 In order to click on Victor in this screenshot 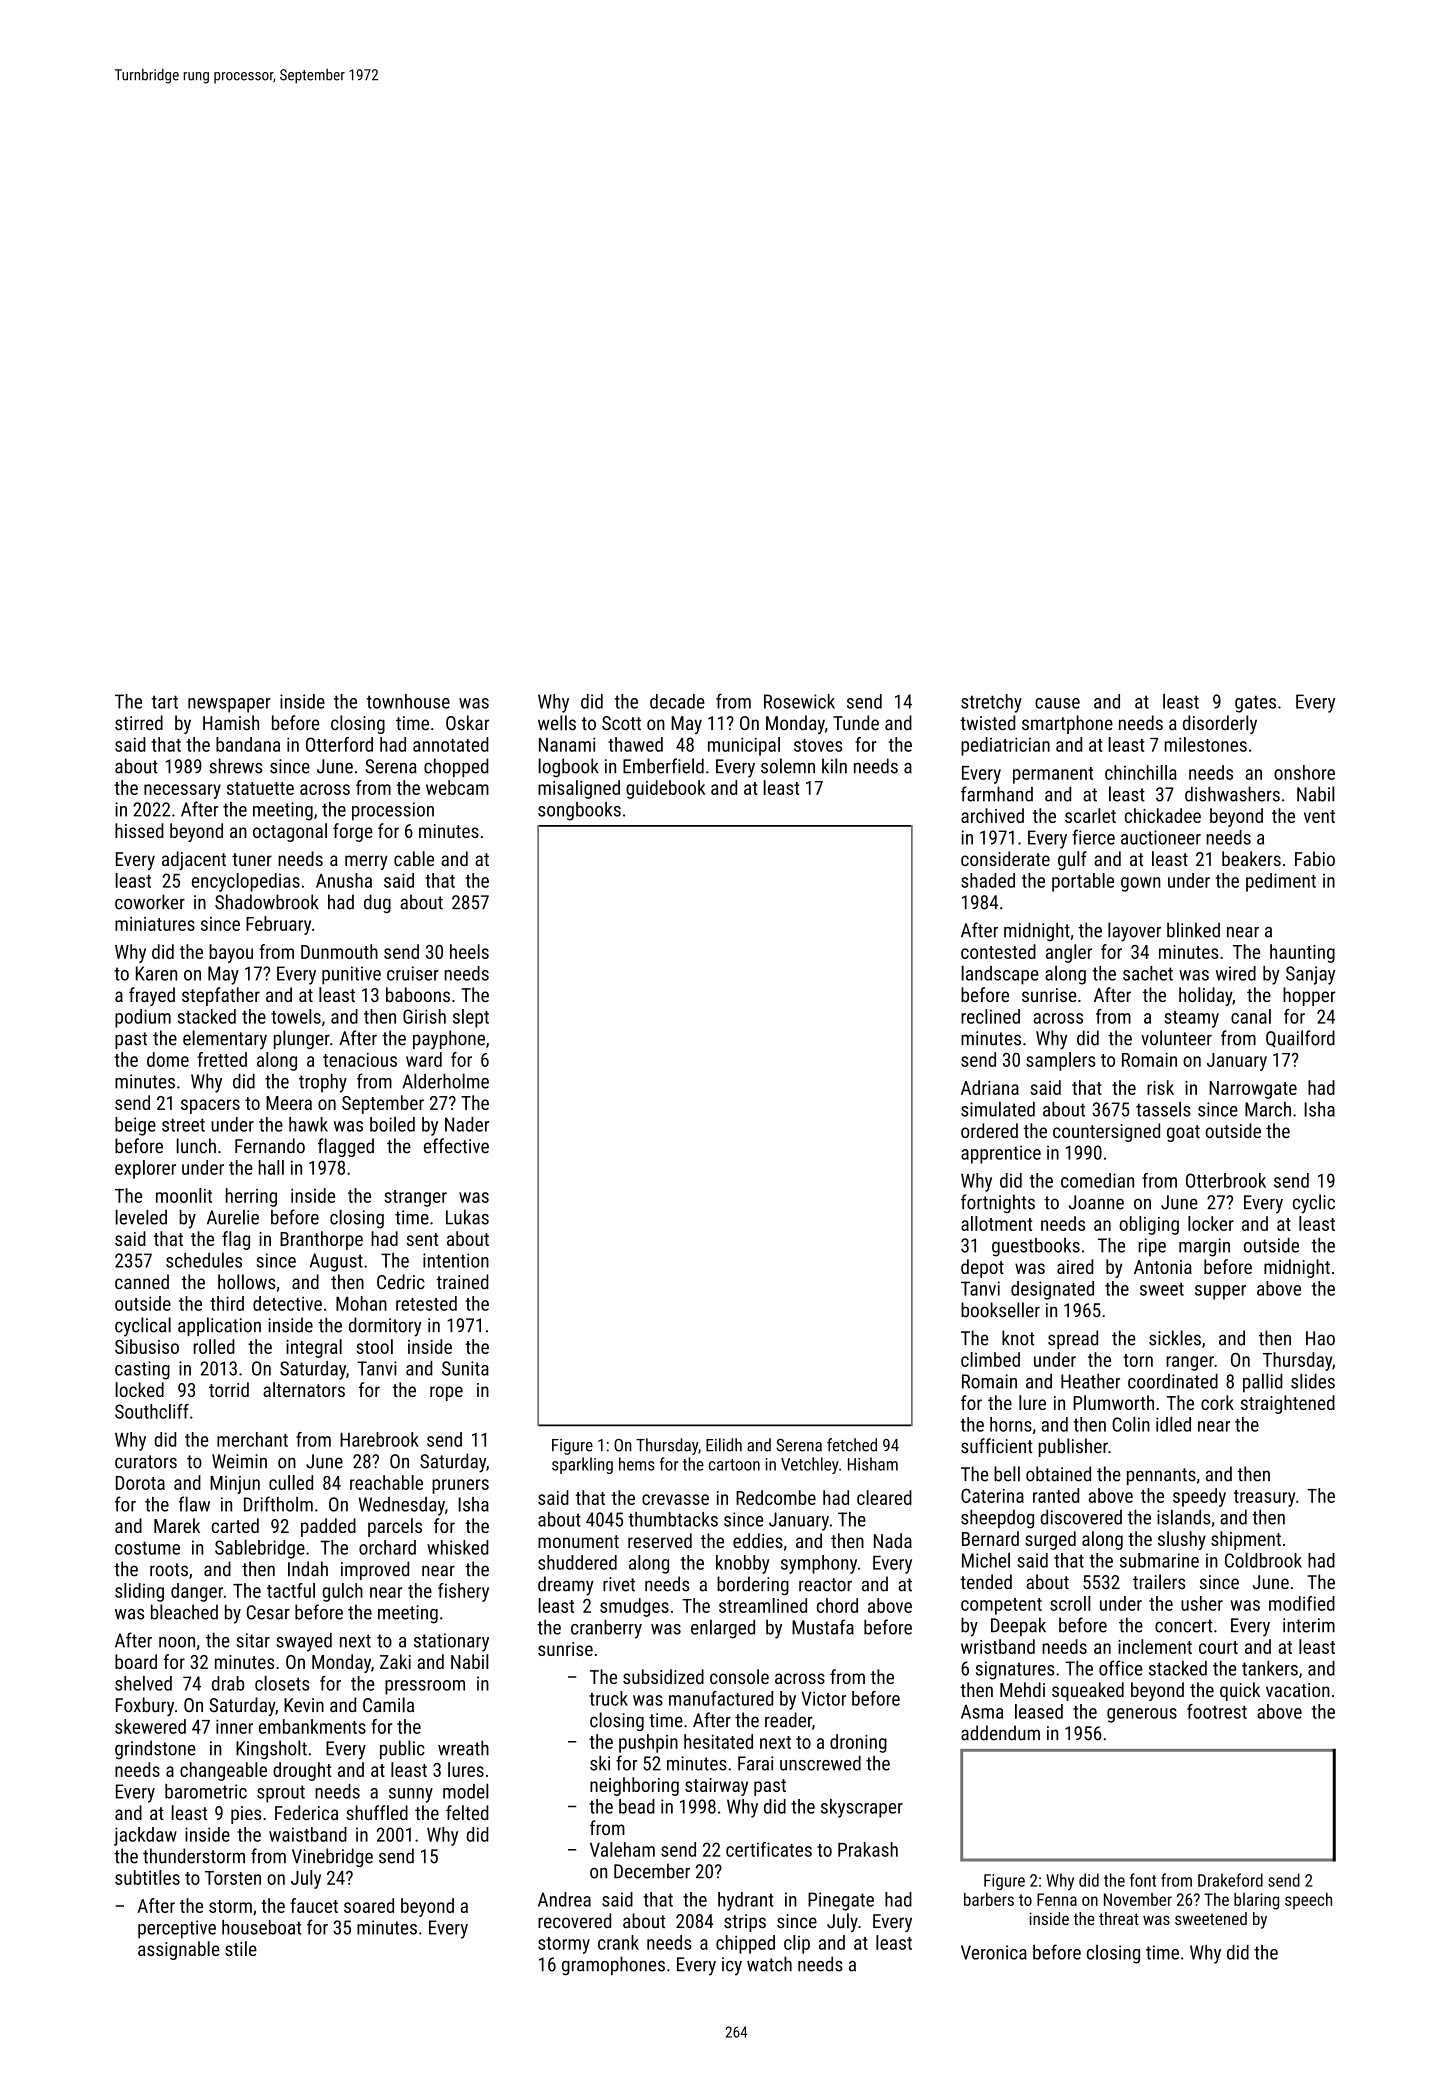, I will do `click(823, 1698)`.
